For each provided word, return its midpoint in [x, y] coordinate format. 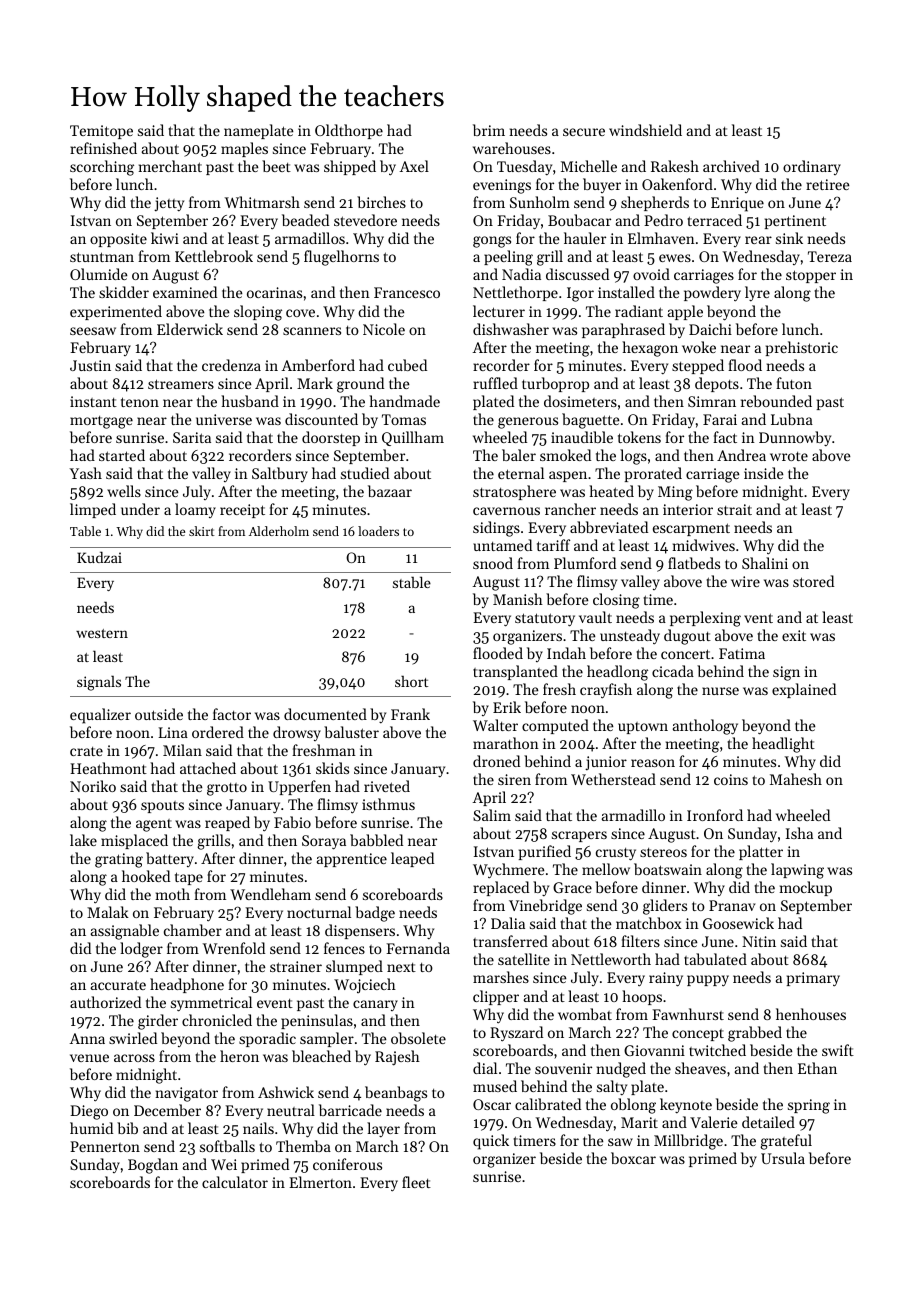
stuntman [102, 257]
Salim [492, 815]
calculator [235, 1182]
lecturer [499, 311]
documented [325, 714]
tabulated [715, 959]
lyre [757, 293]
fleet [416, 1182]
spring [809, 1106]
